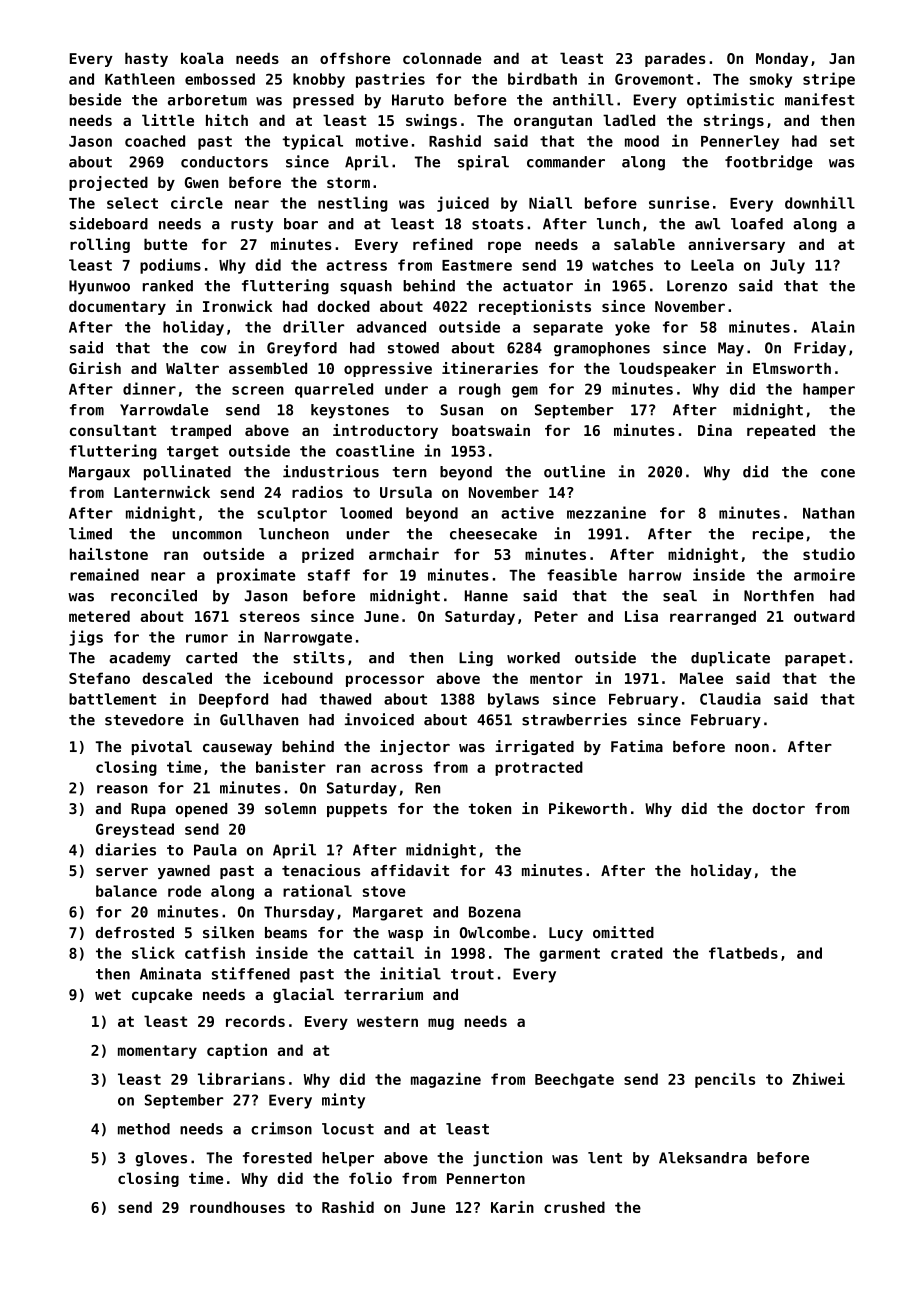 The height and width of the screenshot is (1308, 924). What do you see at coordinates (703, 1158) in the screenshot?
I see `Aleksandra` at bounding box center [703, 1158].
